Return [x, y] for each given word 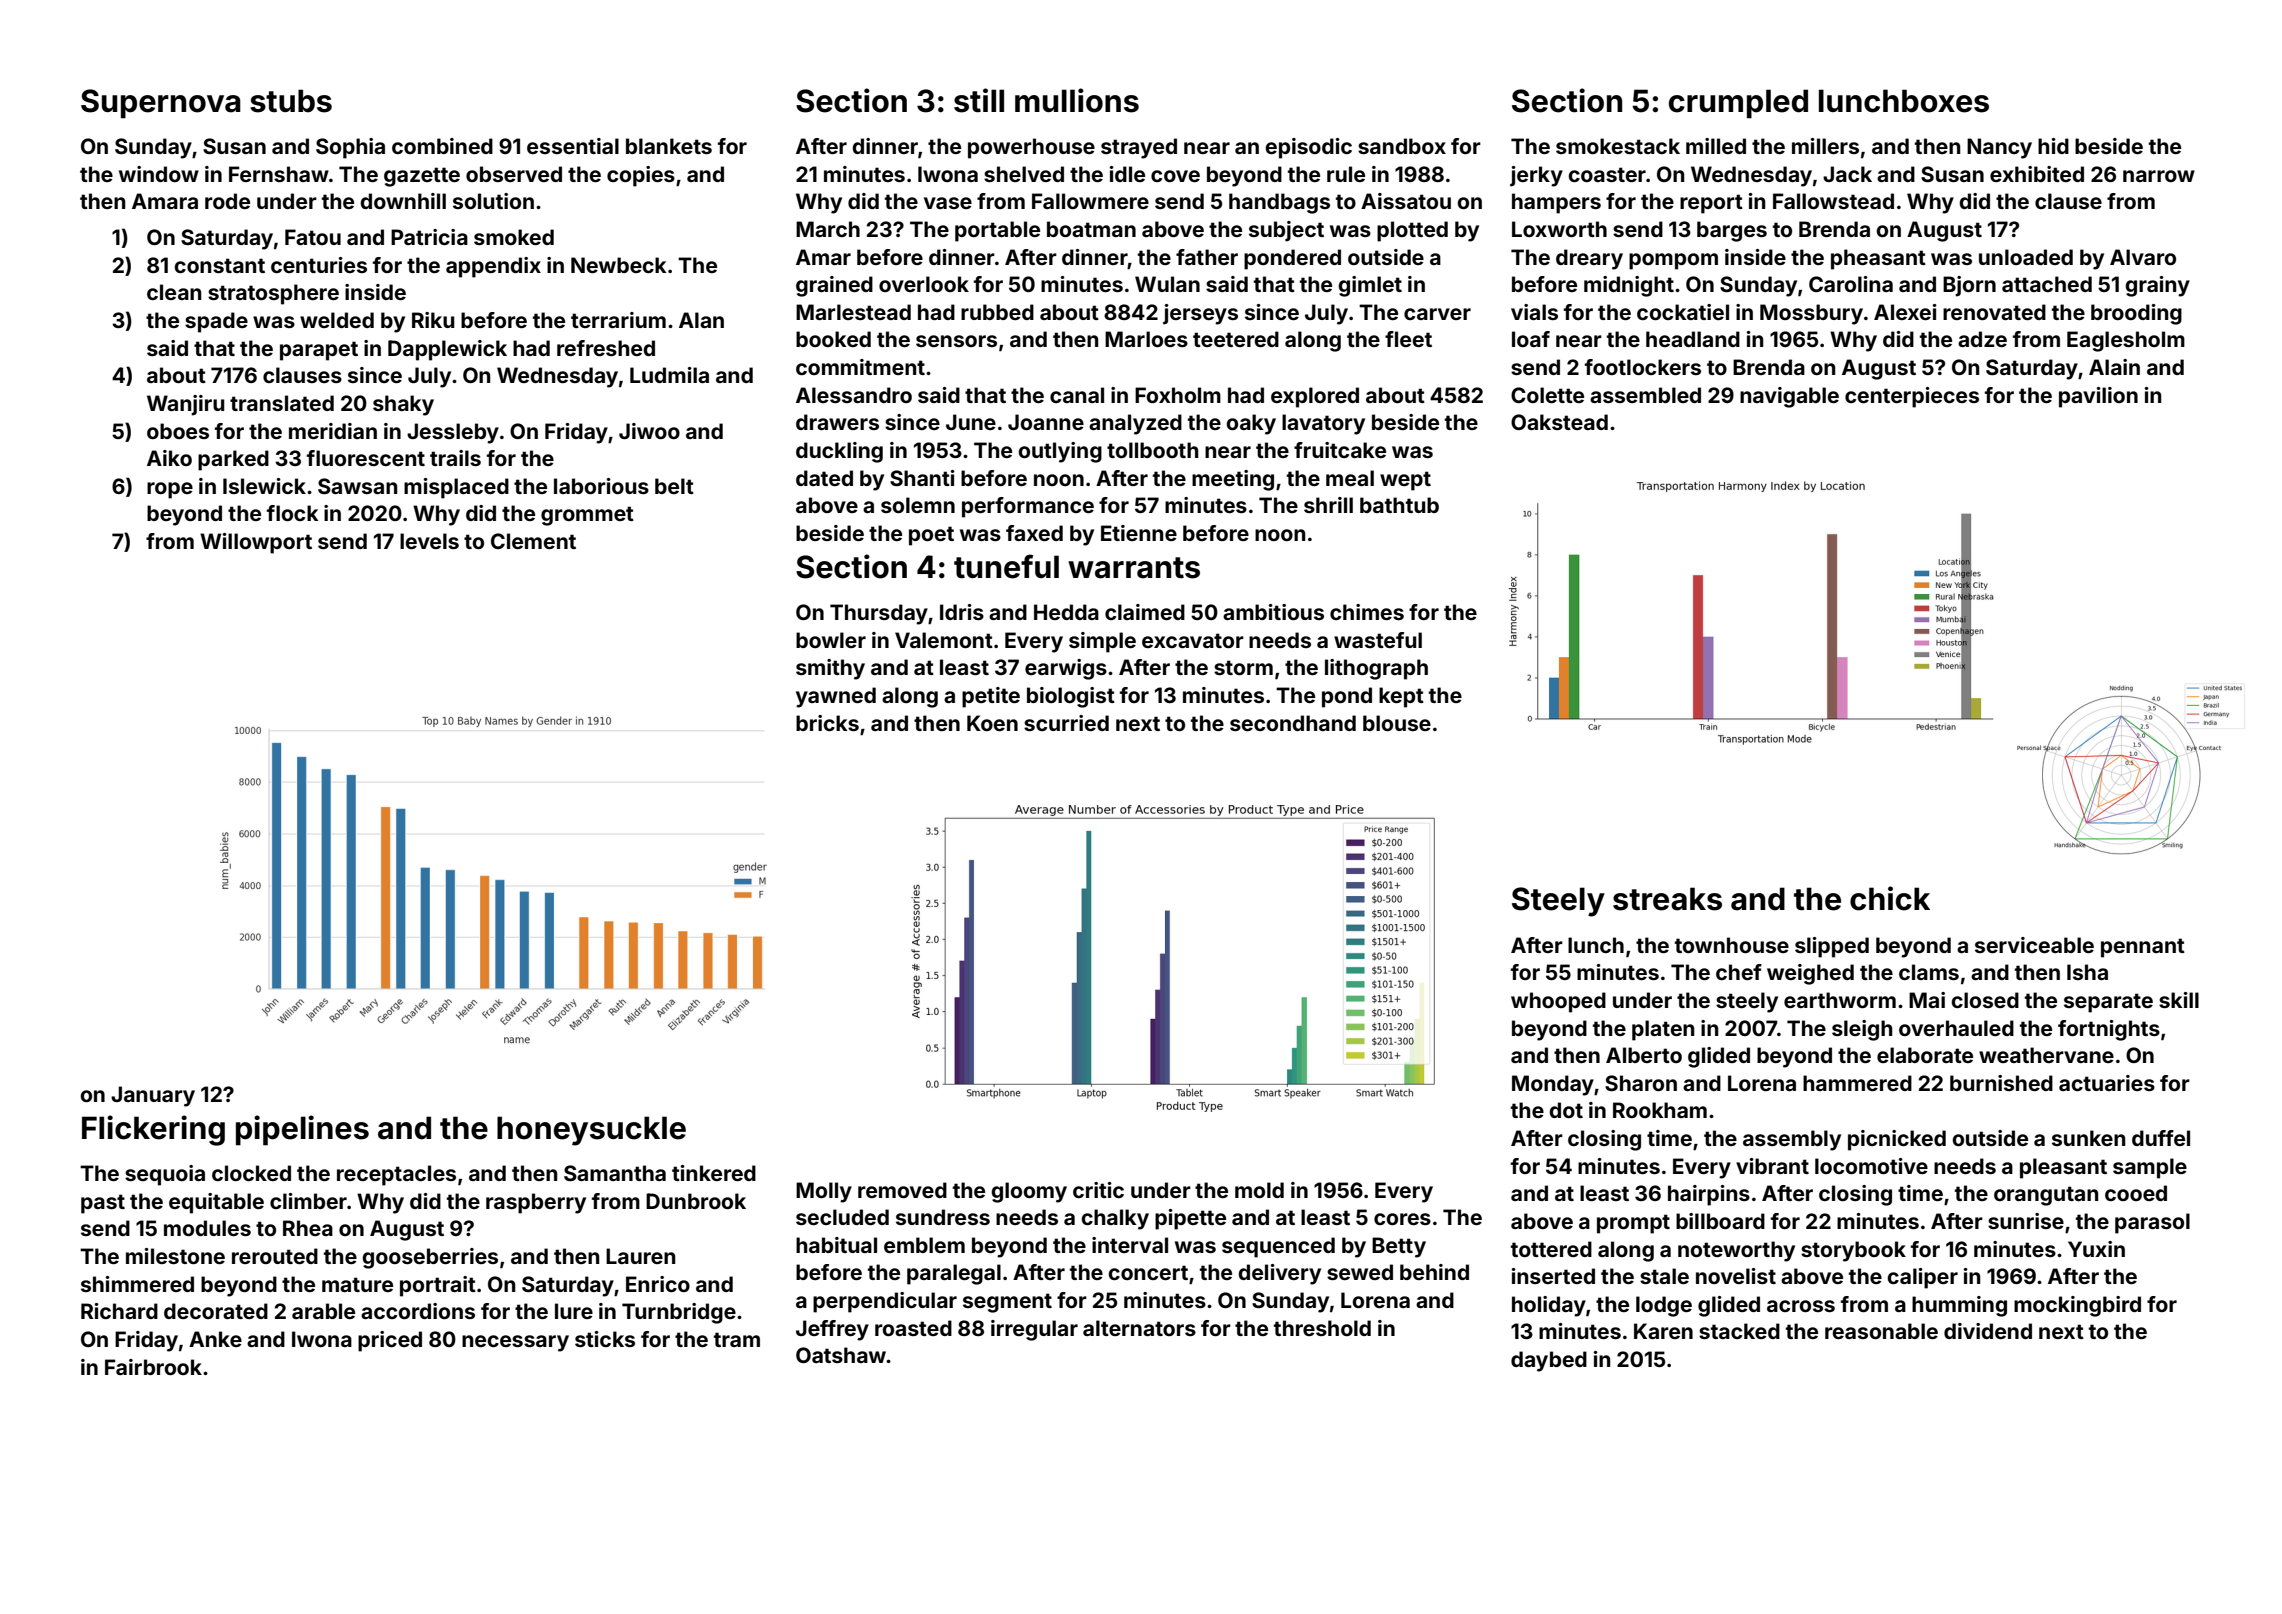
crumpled [1738, 104]
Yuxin [2096, 1249]
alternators [1139, 1328]
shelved [1024, 174]
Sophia [350, 148]
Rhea [308, 1228]
